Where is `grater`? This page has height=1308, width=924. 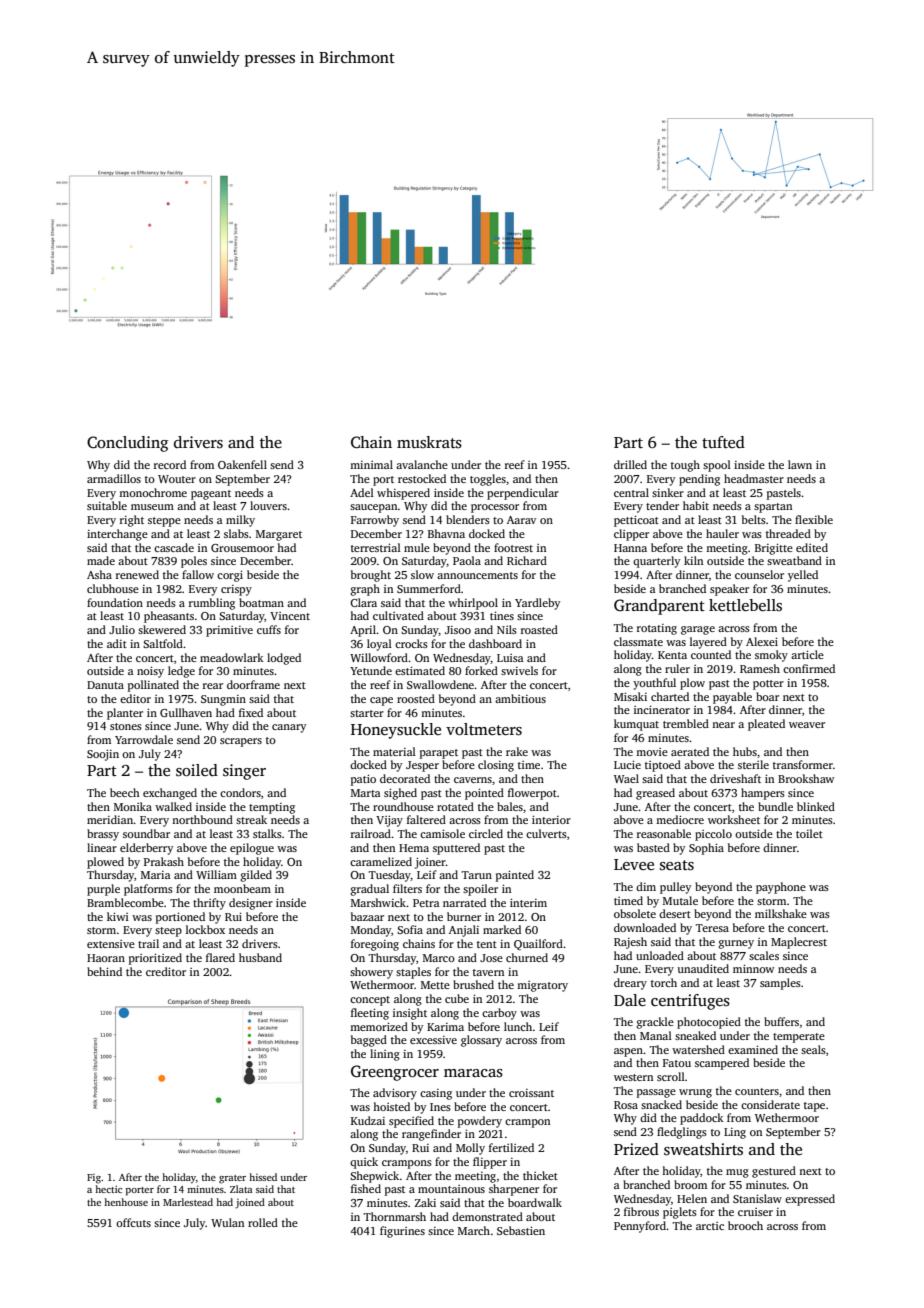
grater is located at coordinates (232, 1179).
